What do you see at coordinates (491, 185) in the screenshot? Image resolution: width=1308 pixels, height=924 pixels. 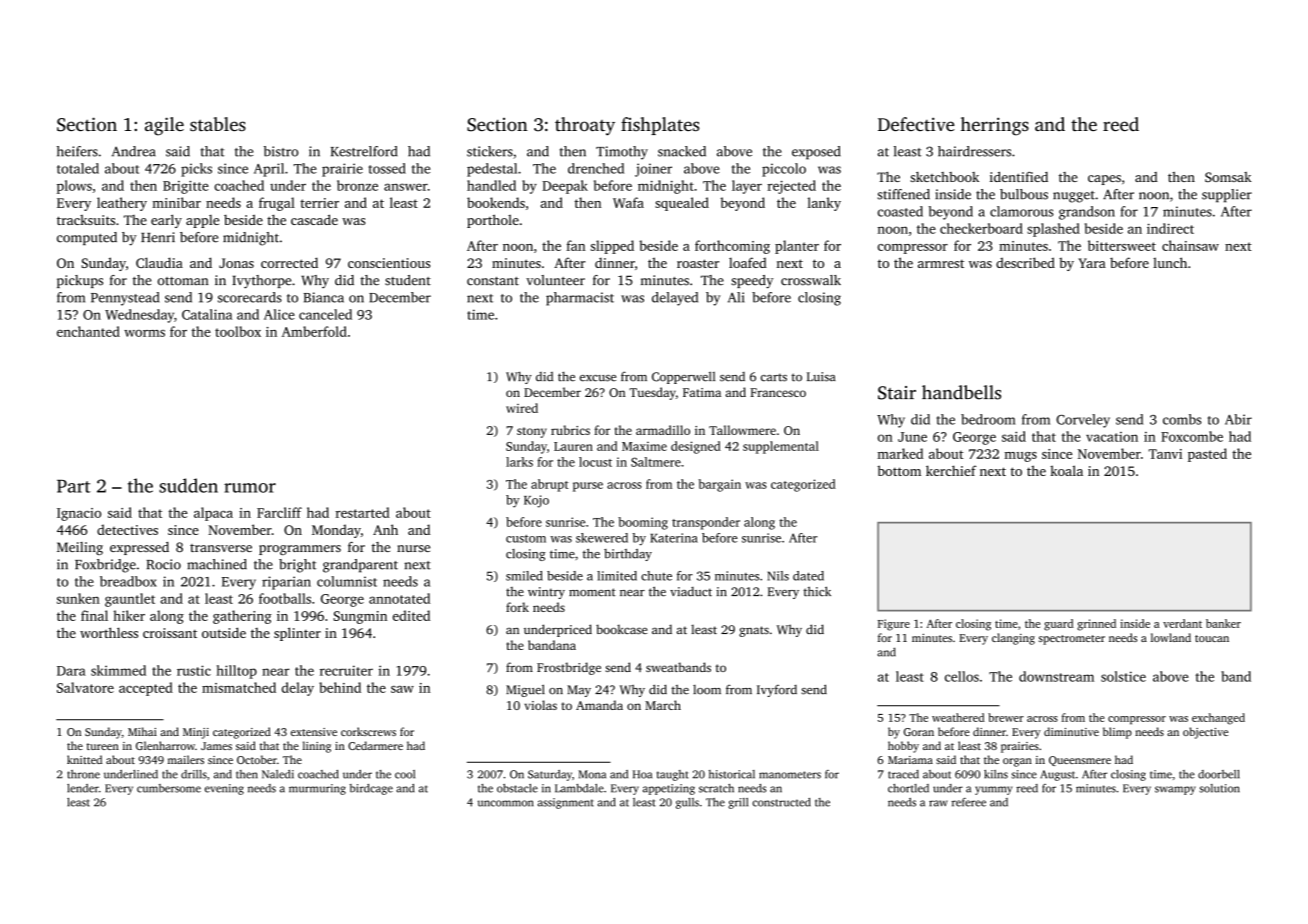 I see `handled` at bounding box center [491, 185].
